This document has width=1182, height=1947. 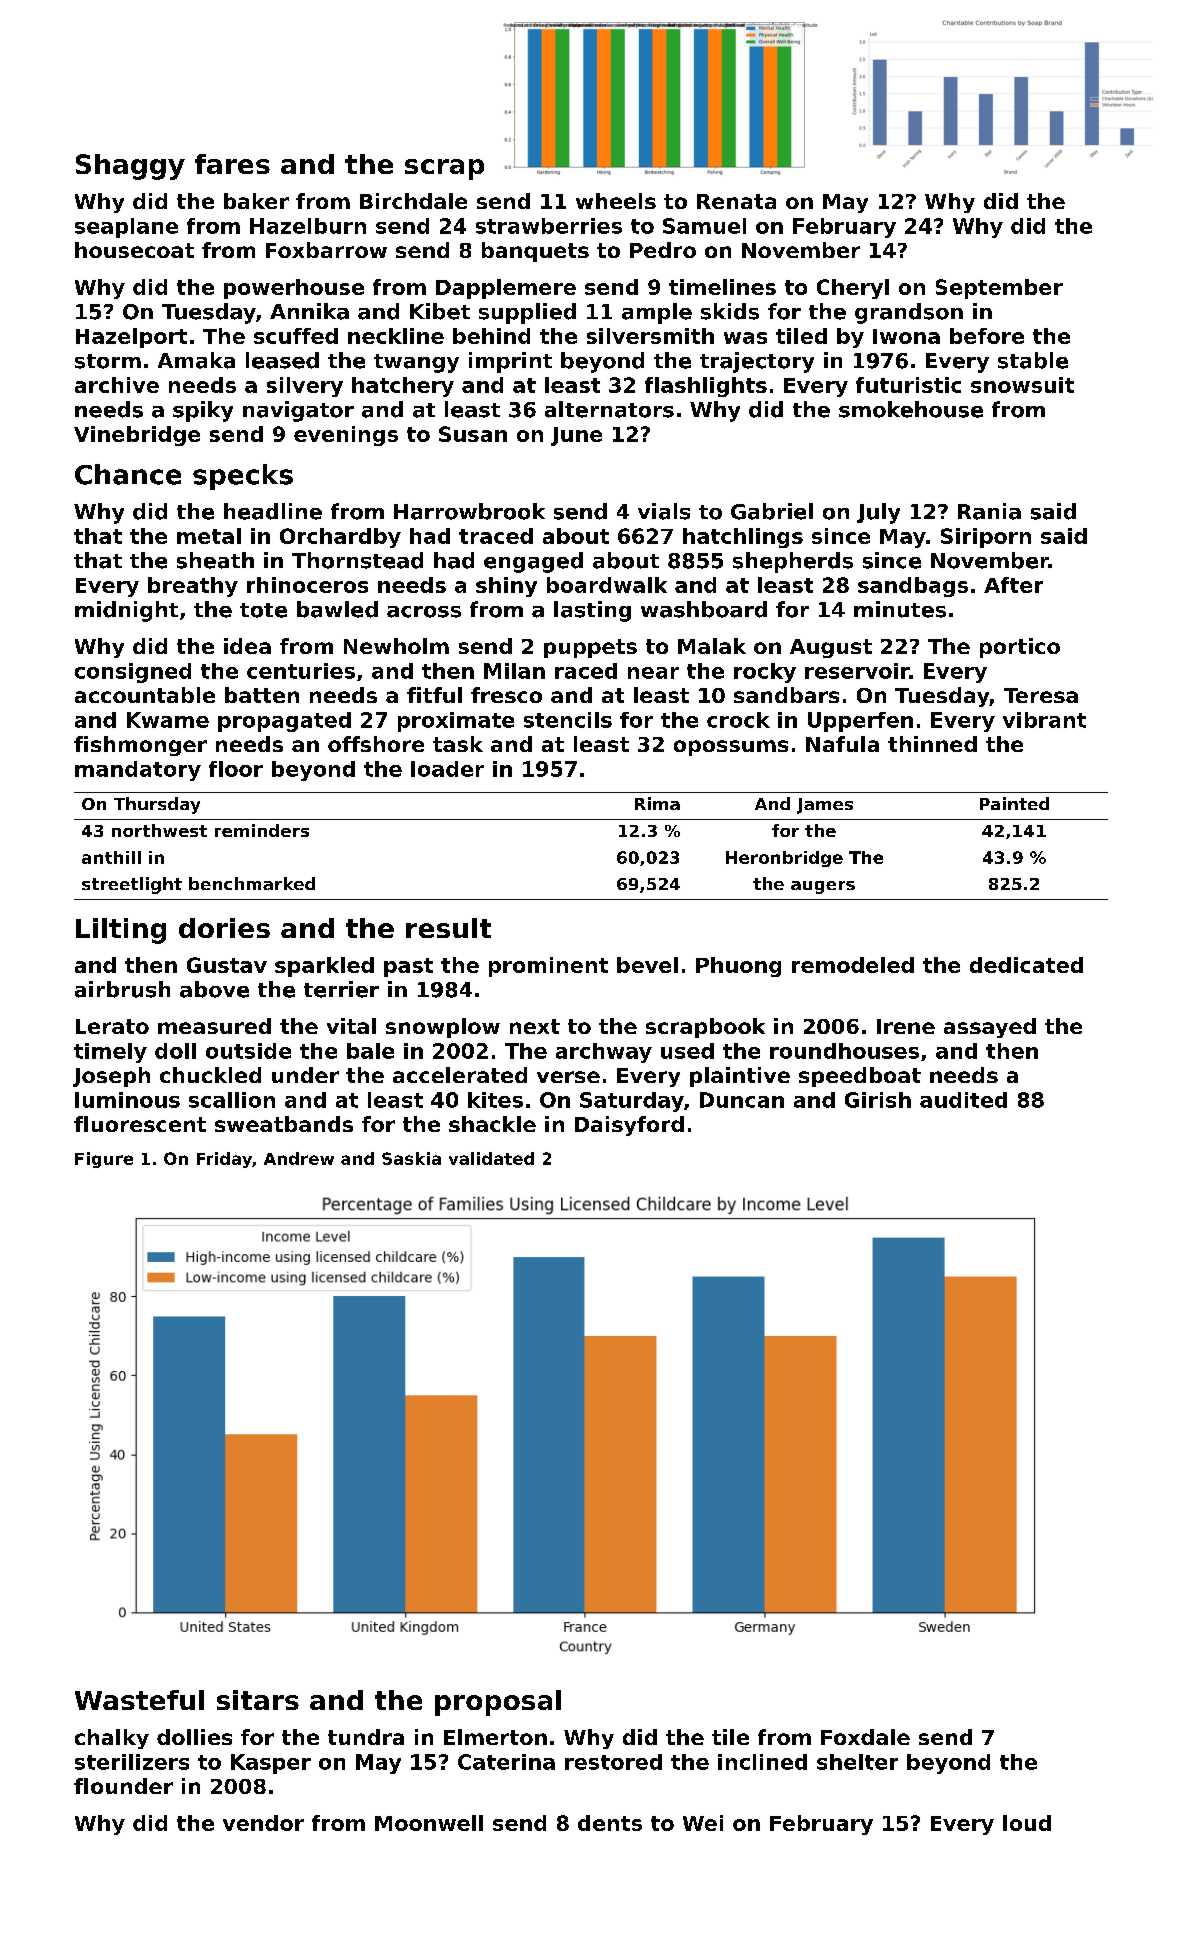 What do you see at coordinates (1027, 1823) in the document?
I see `loud` at bounding box center [1027, 1823].
